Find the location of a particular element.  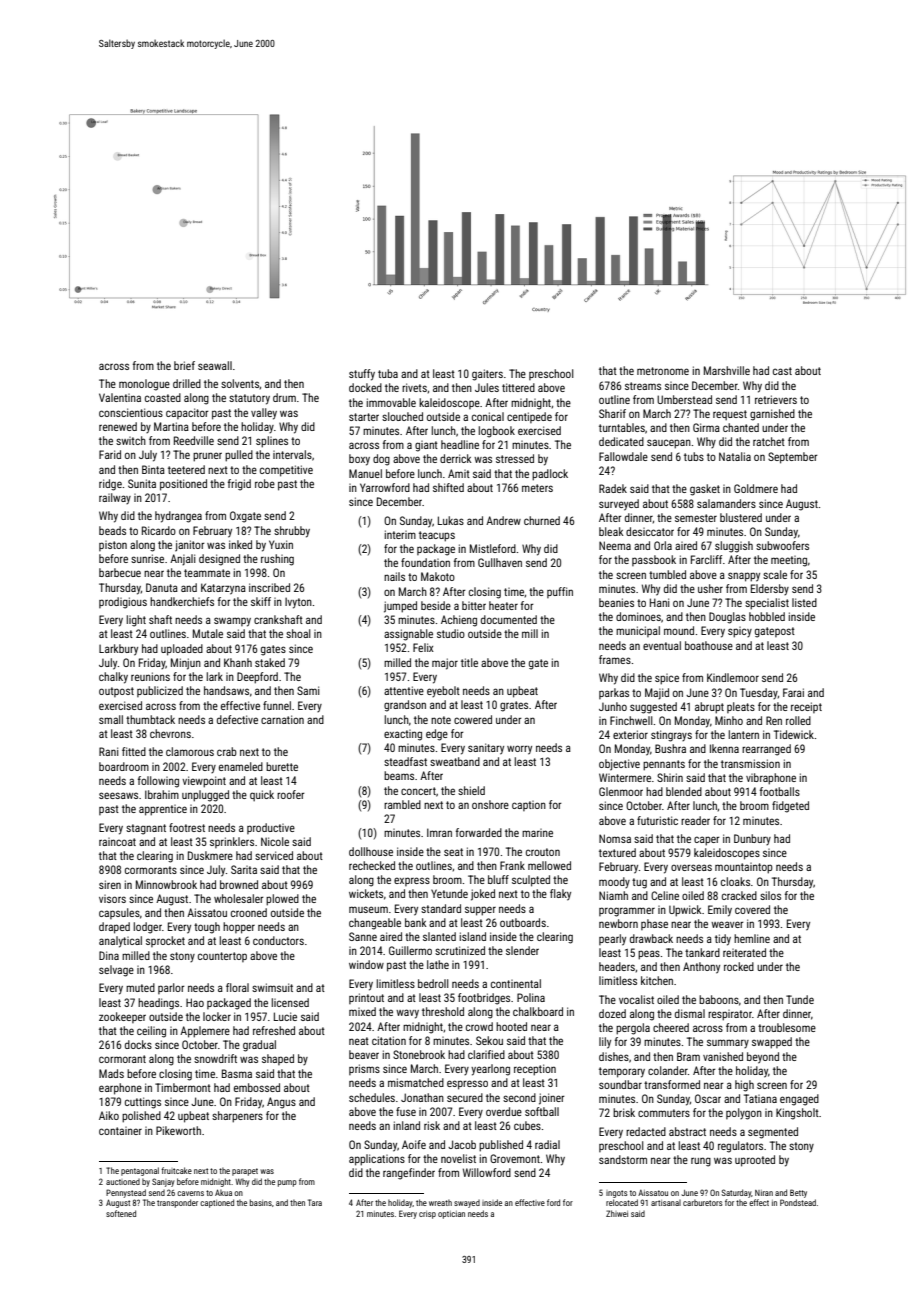

Gullhaven is located at coordinates (500, 562).
